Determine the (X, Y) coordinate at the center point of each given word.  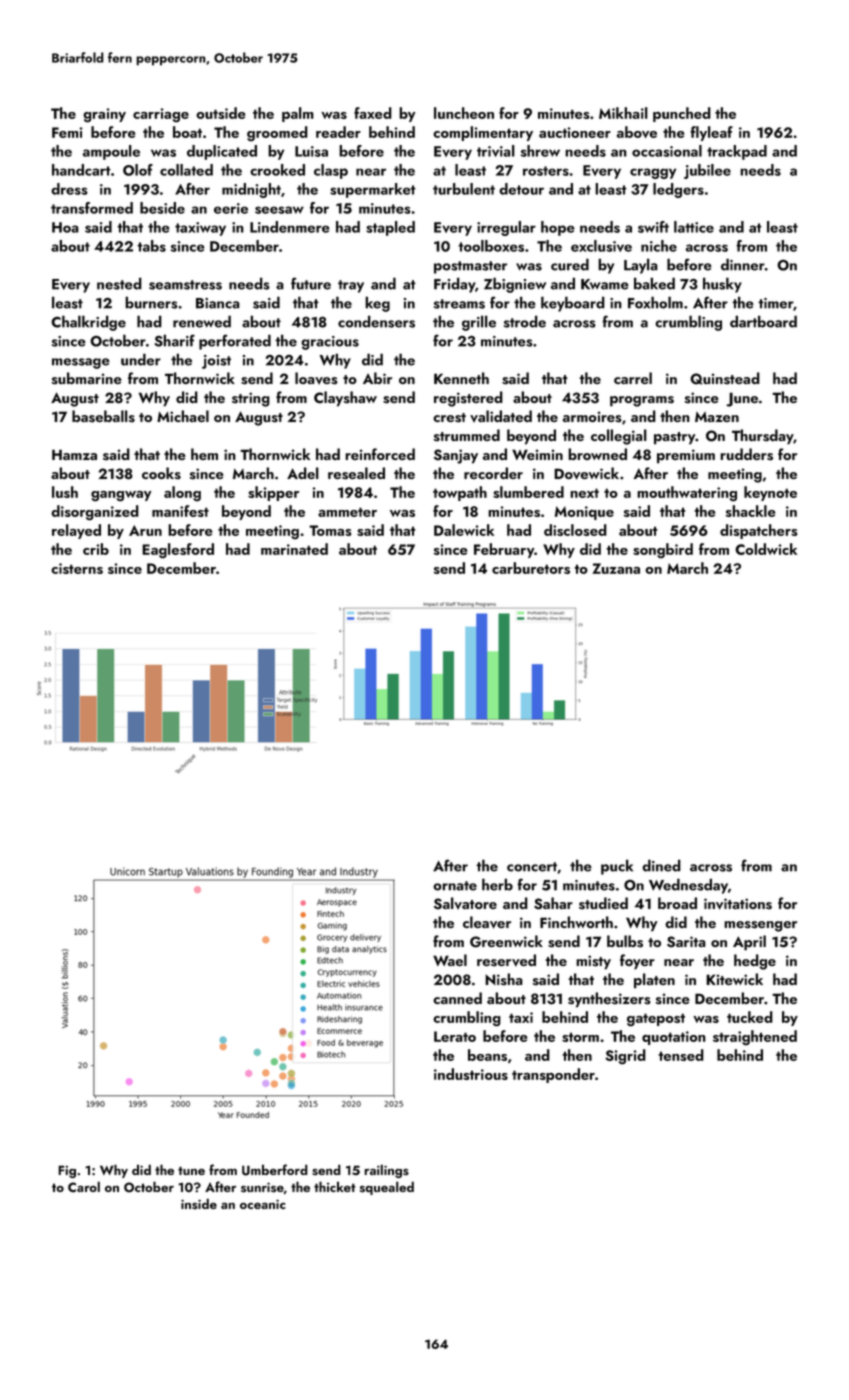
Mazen (717, 417)
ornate (455, 886)
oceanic (263, 1204)
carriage (161, 115)
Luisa (311, 151)
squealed (387, 1188)
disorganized (95, 512)
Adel (303, 473)
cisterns (77, 568)
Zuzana (616, 568)
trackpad (737, 152)
